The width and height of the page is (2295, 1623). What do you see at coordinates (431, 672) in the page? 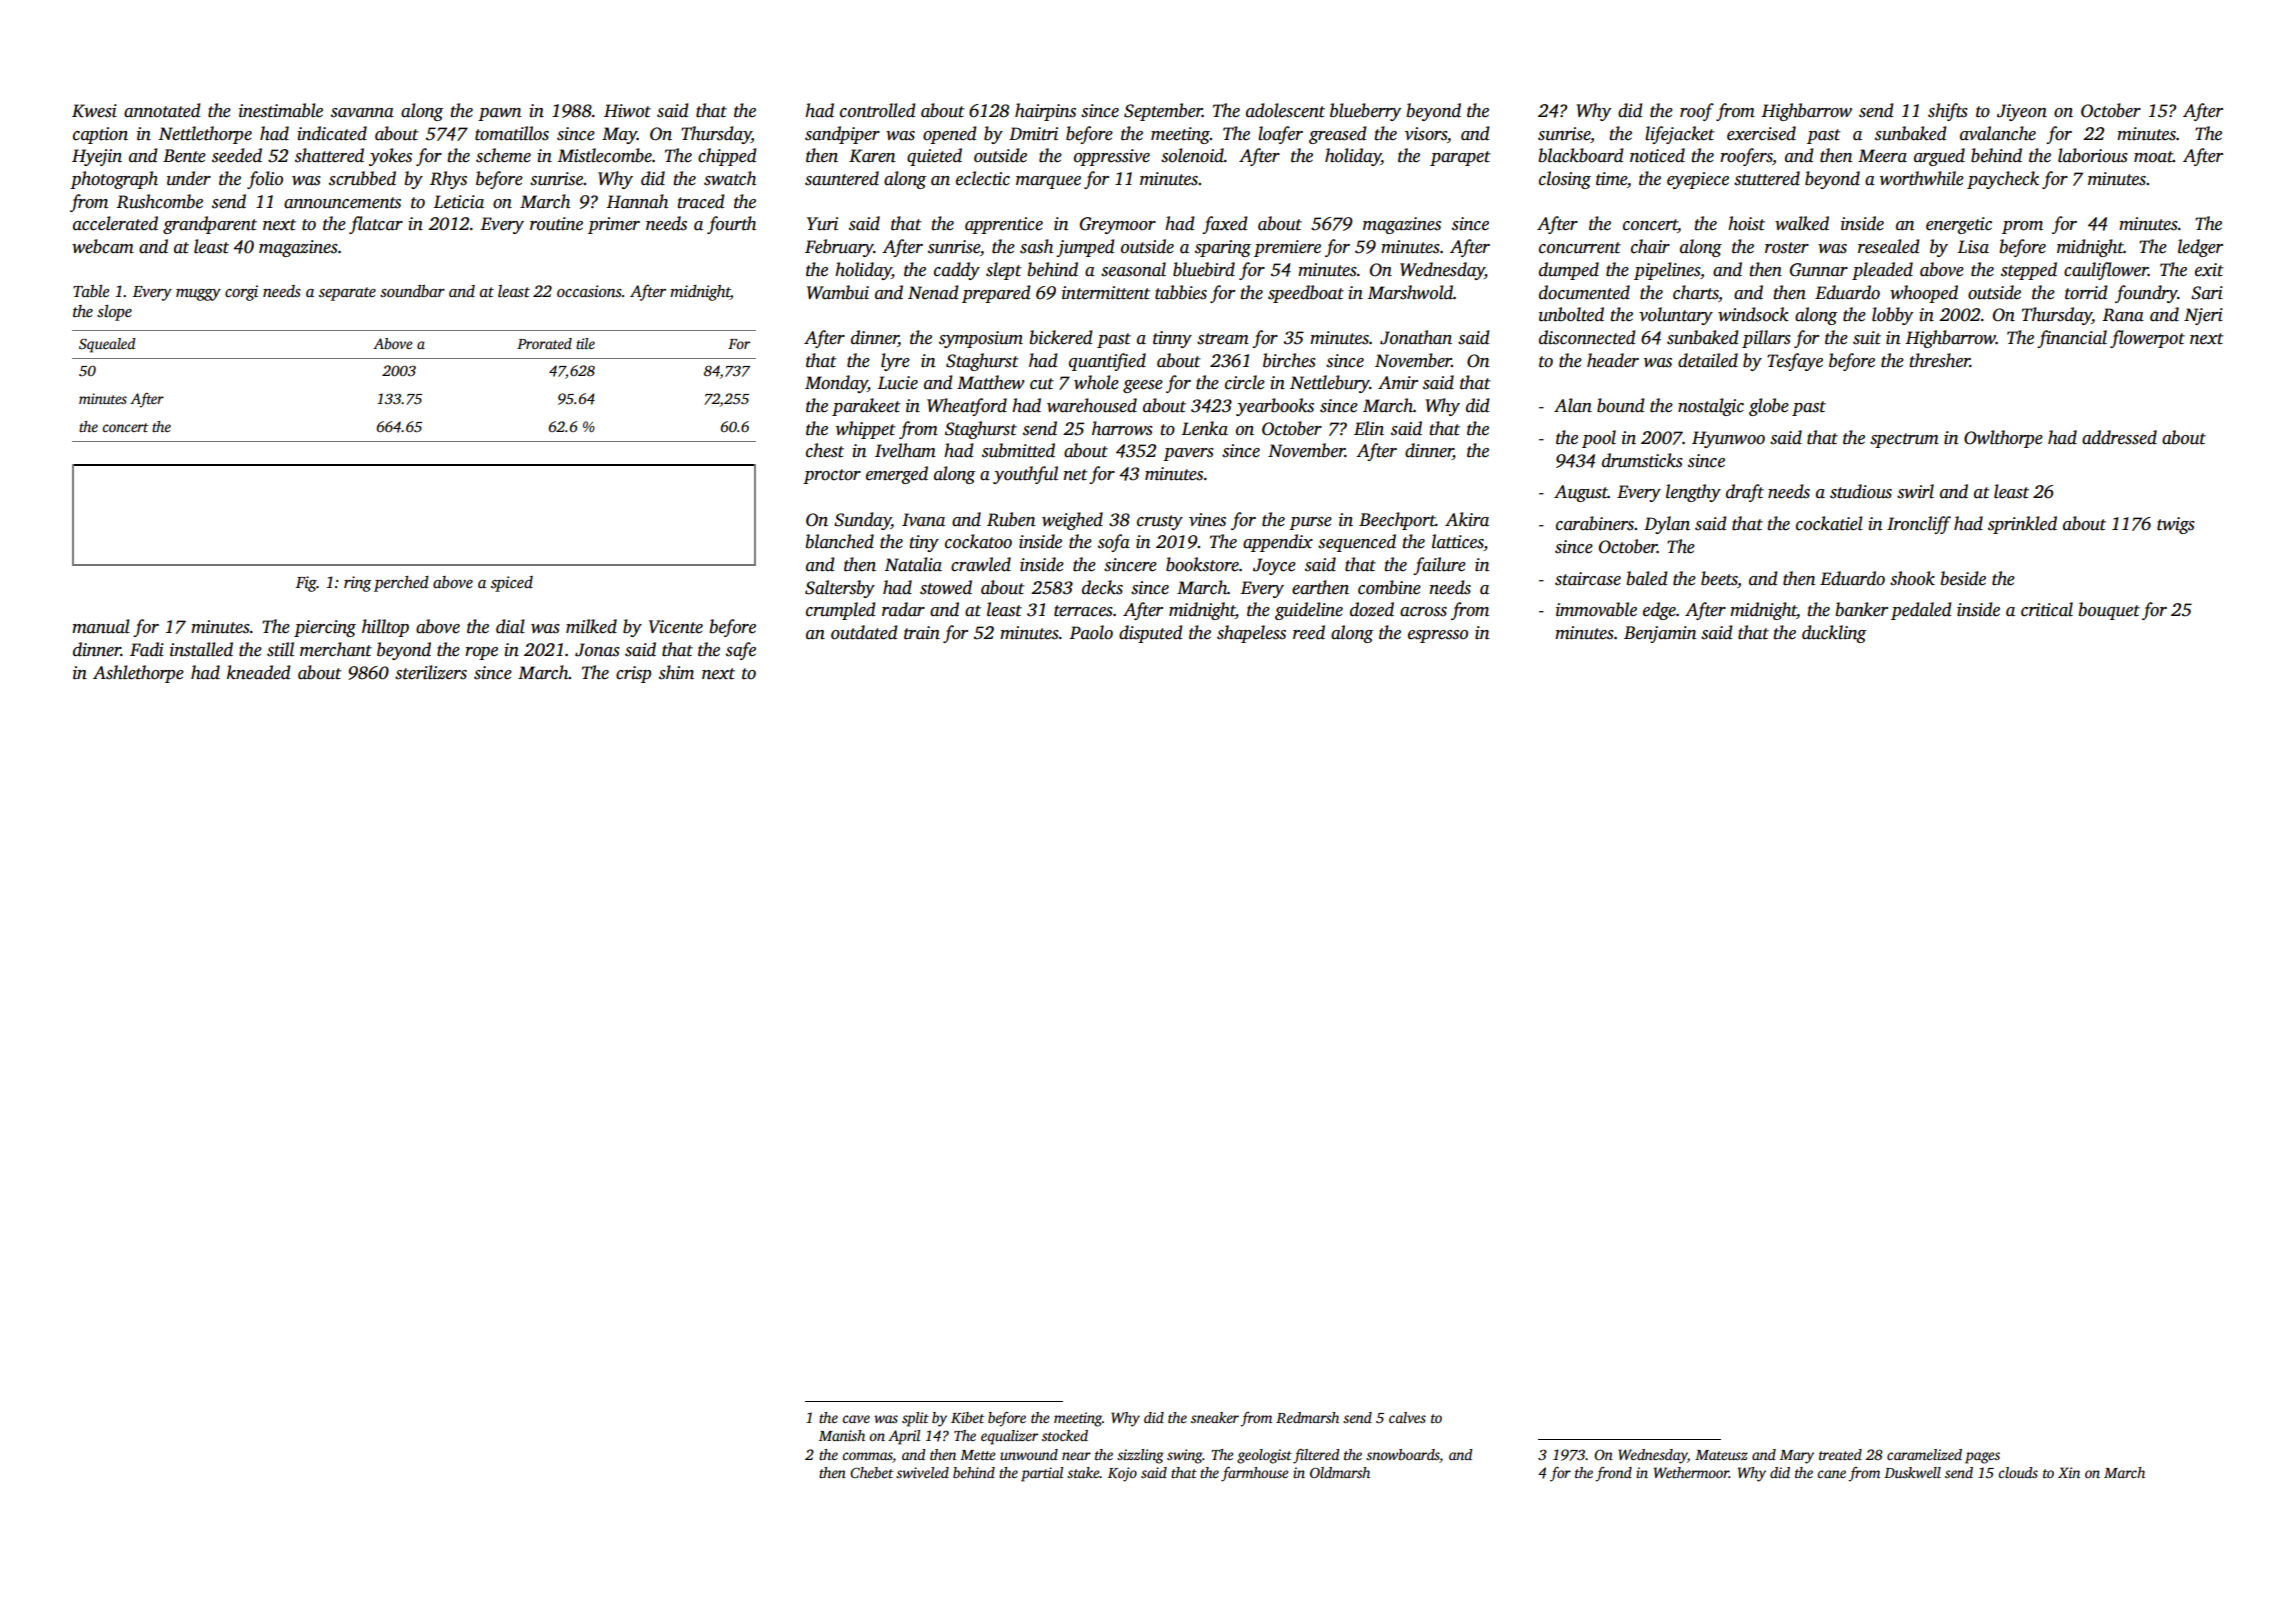
I see `sterilizers` at bounding box center [431, 672].
